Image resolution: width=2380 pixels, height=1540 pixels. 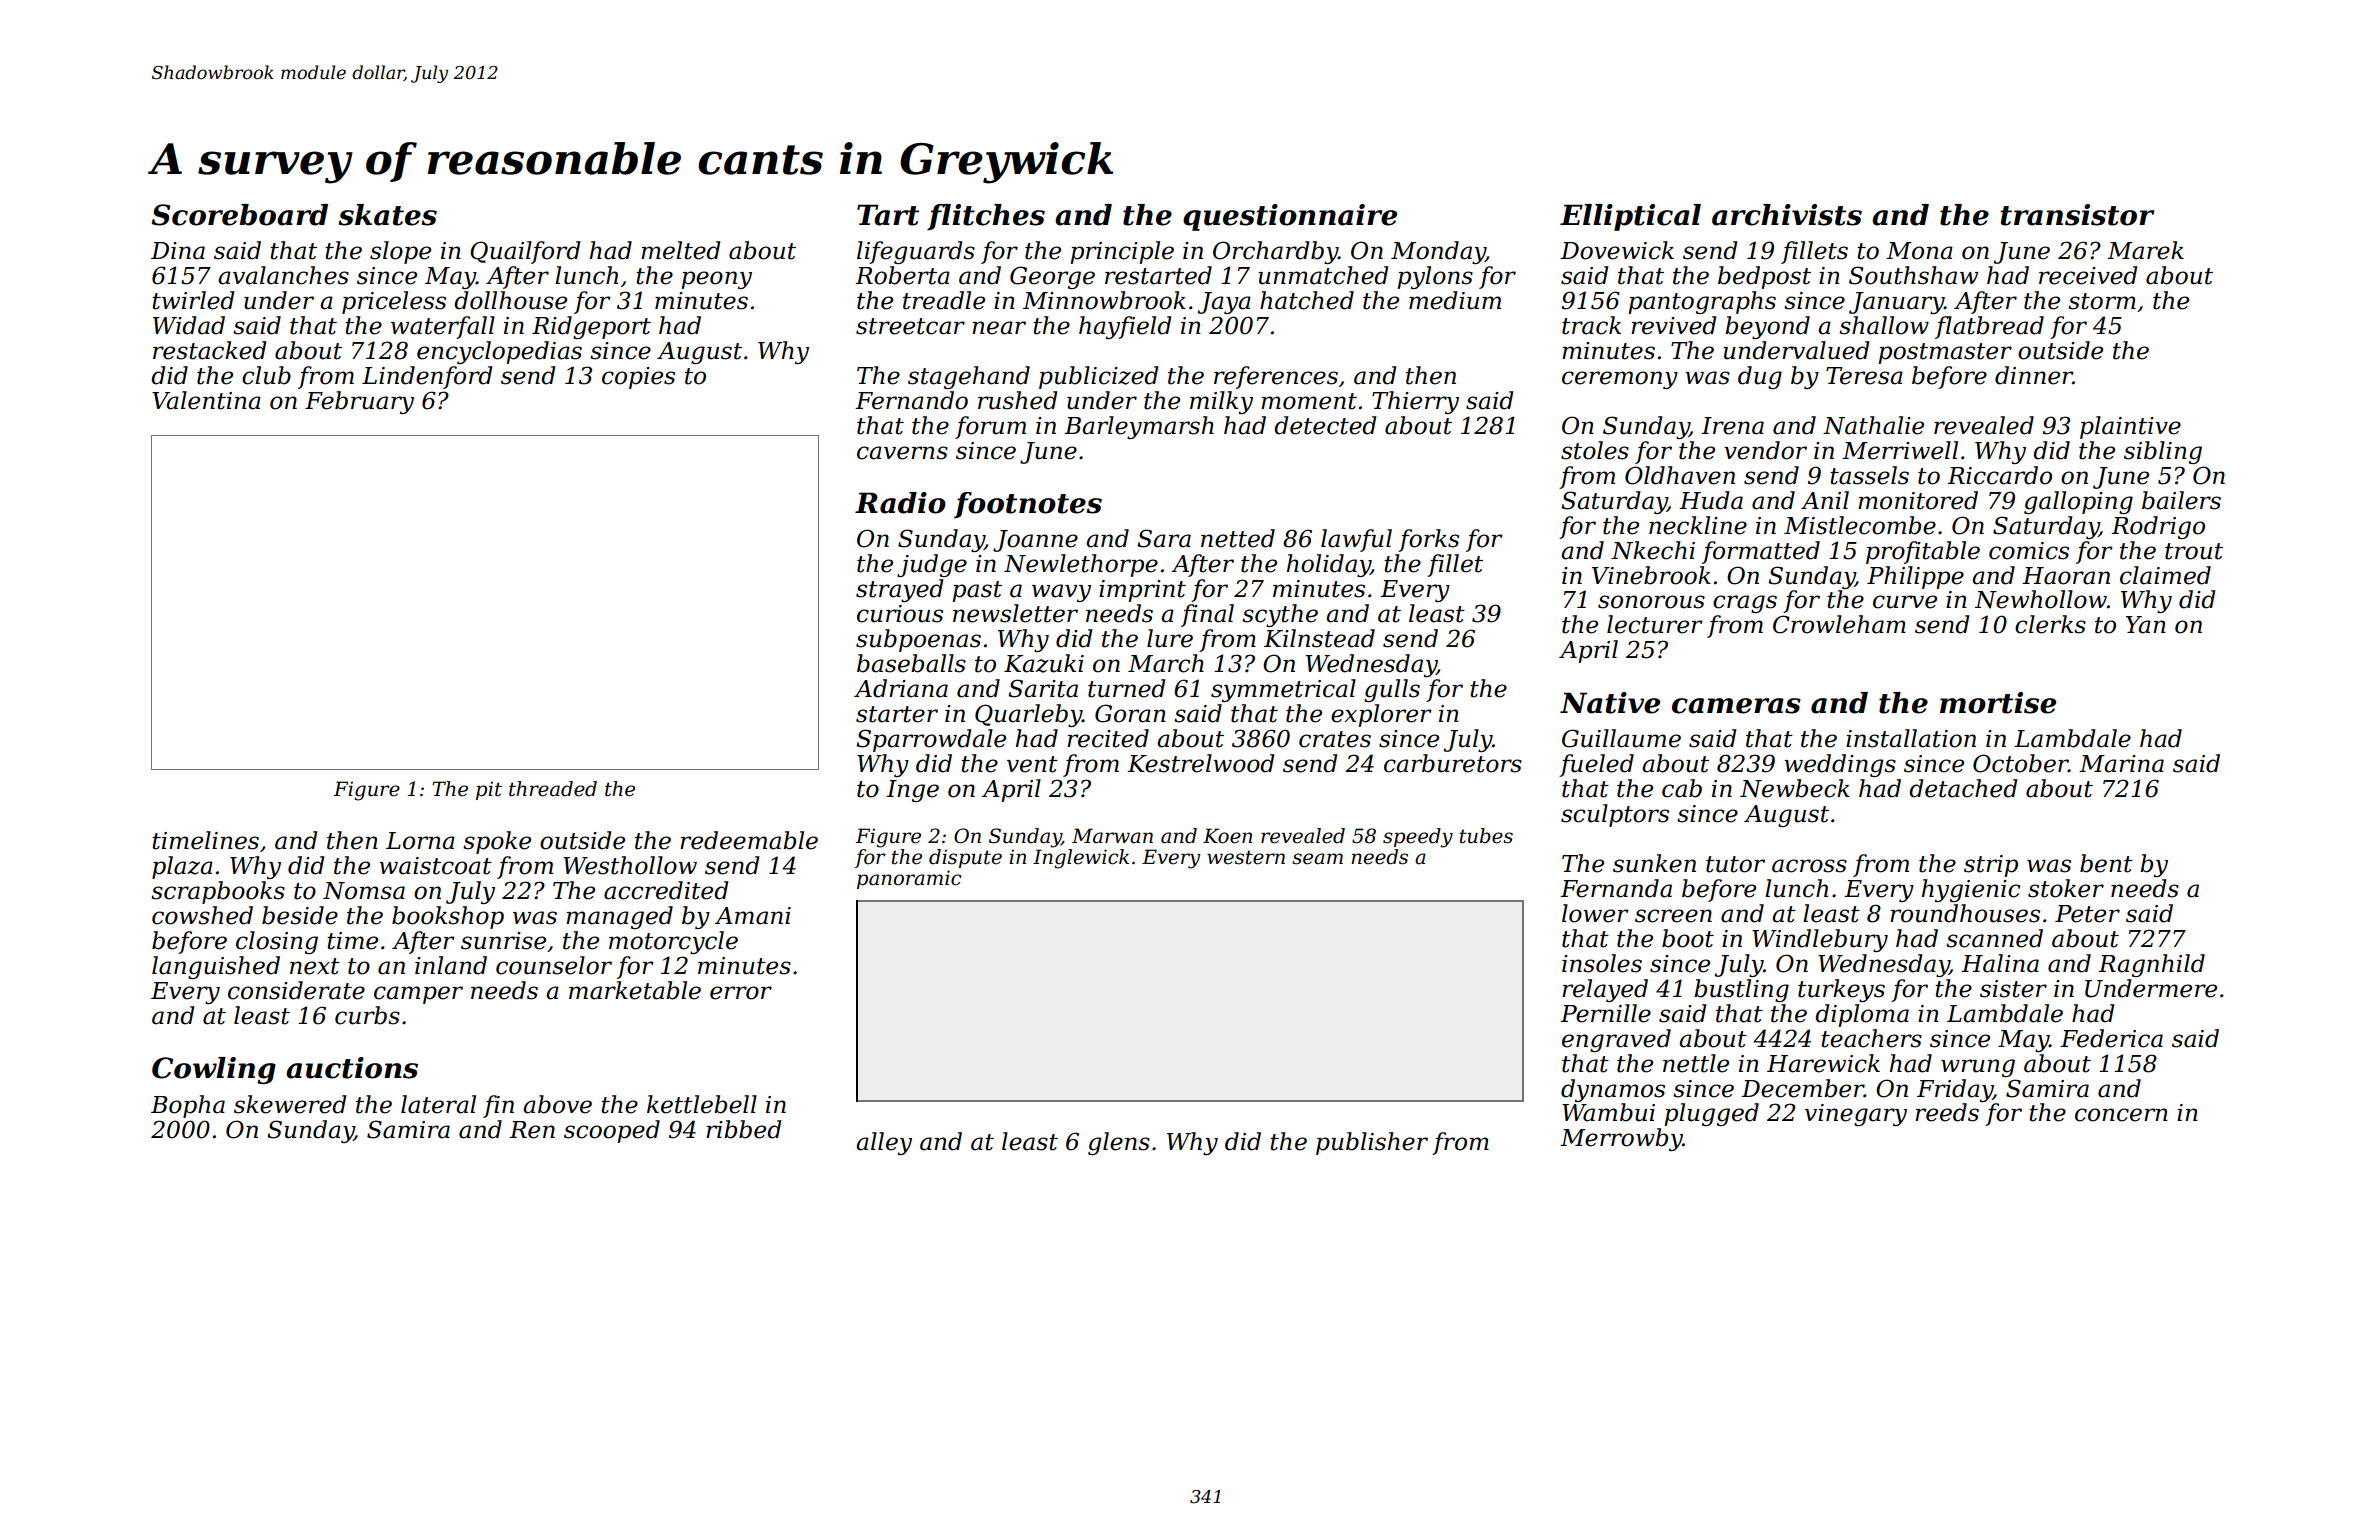 I want to click on skates, so click(x=388, y=215).
